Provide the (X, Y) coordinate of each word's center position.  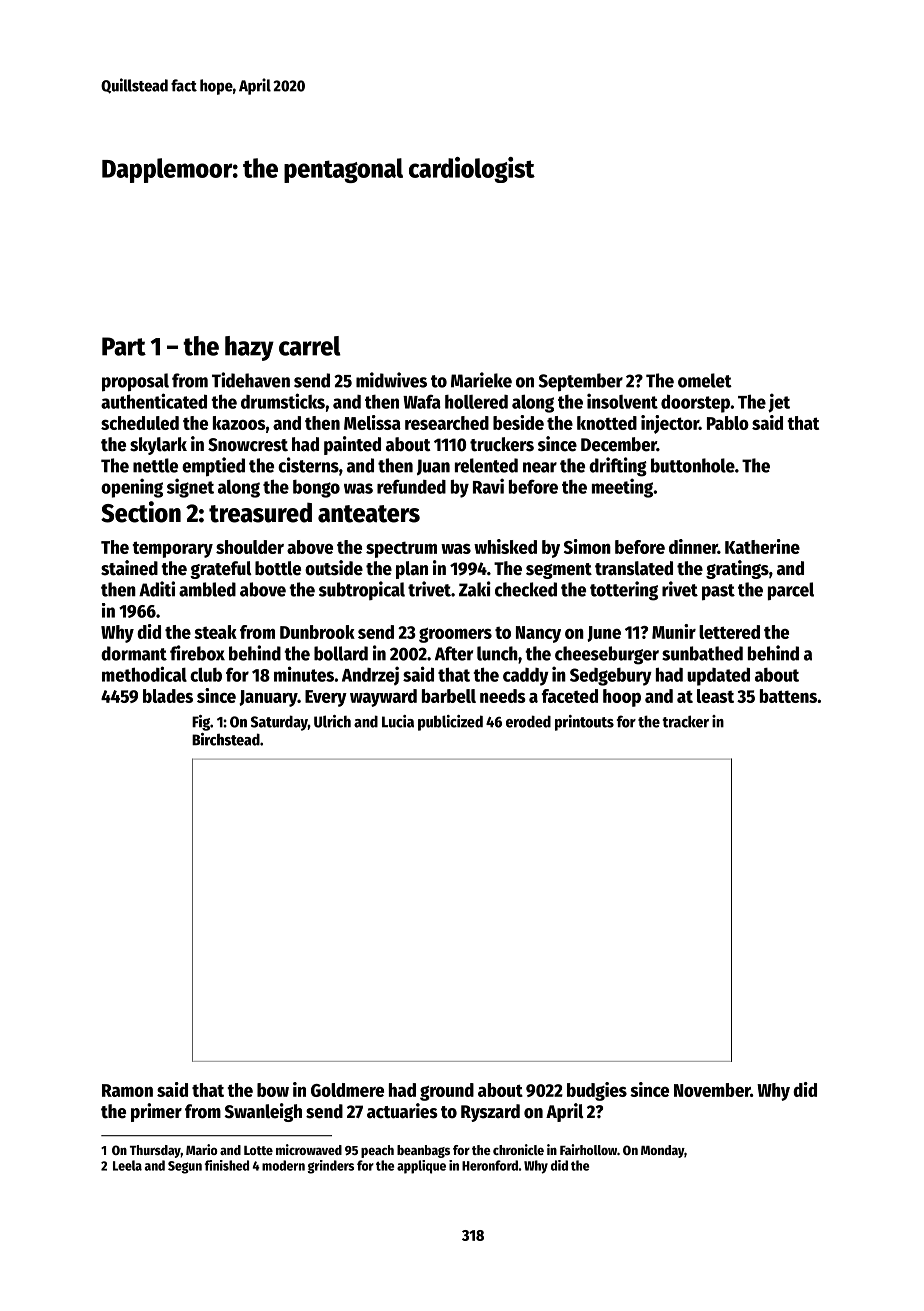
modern (283, 1165)
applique (421, 1167)
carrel (310, 346)
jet (779, 403)
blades (168, 696)
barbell (449, 696)
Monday (662, 1151)
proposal (135, 382)
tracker (686, 721)
